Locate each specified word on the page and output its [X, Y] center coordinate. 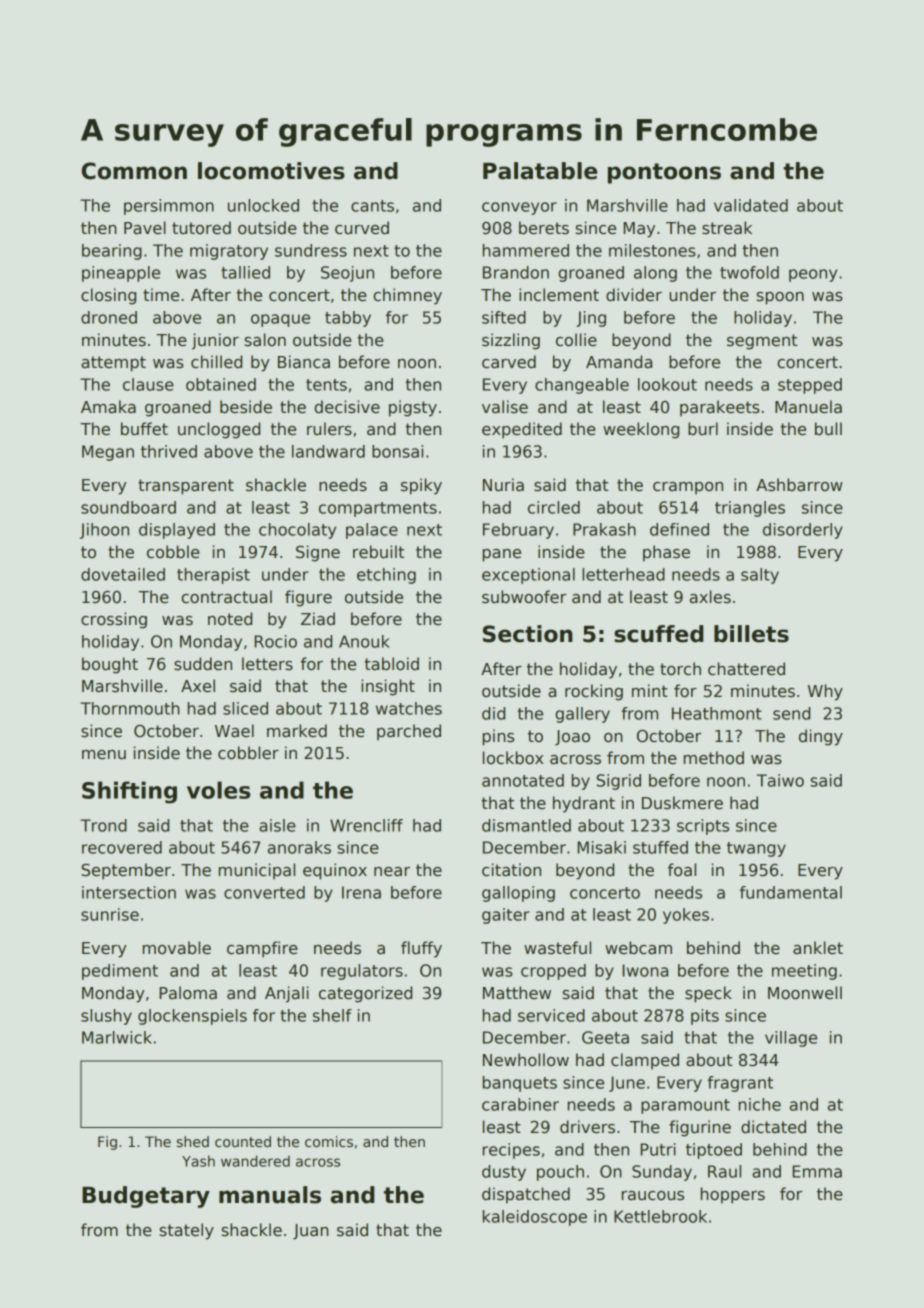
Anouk [364, 641]
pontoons [664, 173]
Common [134, 171]
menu [104, 755]
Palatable [540, 171]
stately [187, 1231]
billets [751, 634]
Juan [311, 1232]
